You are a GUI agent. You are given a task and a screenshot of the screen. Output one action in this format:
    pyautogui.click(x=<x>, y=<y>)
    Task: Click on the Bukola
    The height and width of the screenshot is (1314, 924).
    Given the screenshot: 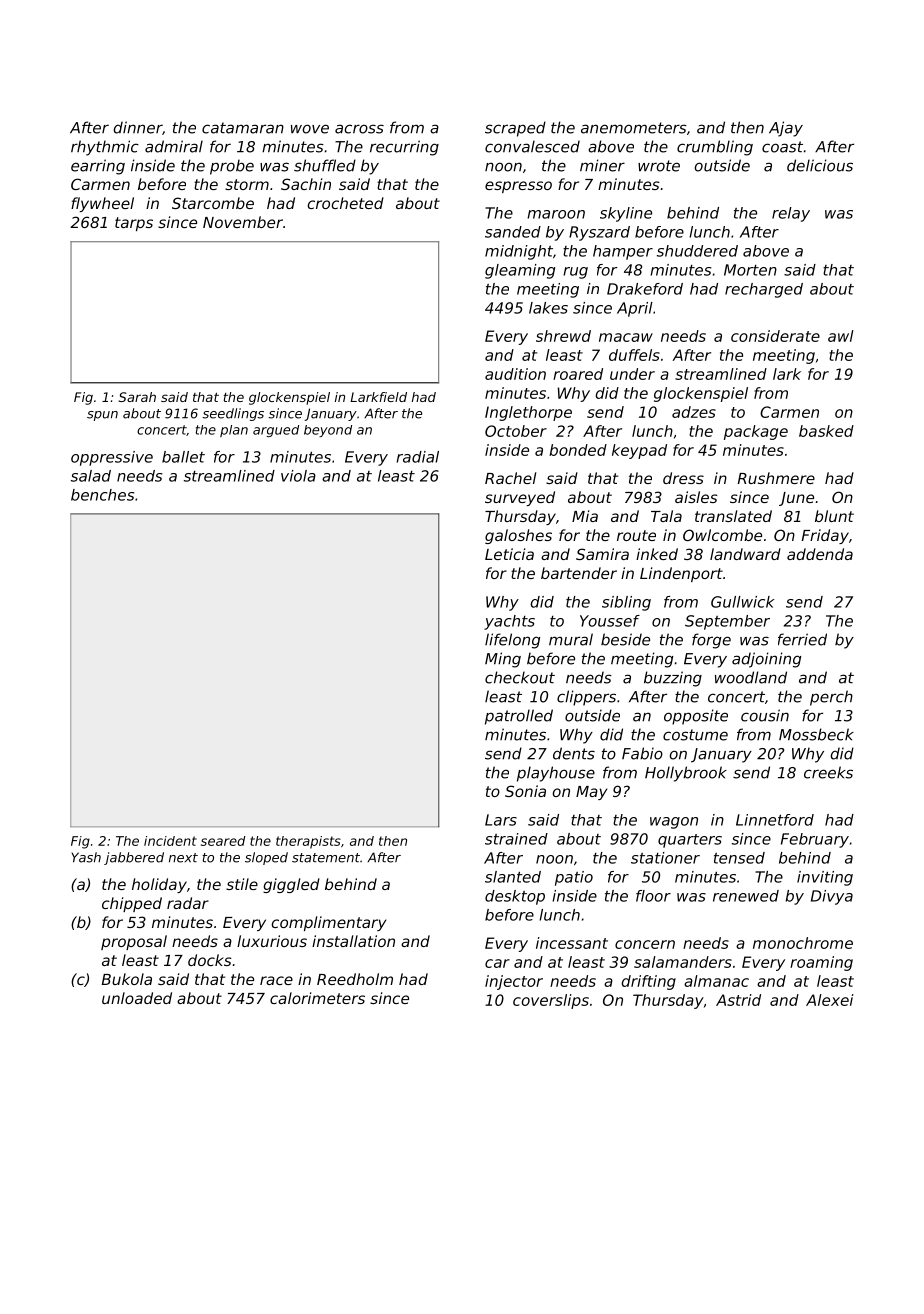 What is the action you would take?
    pyautogui.click(x=127, y=979)
